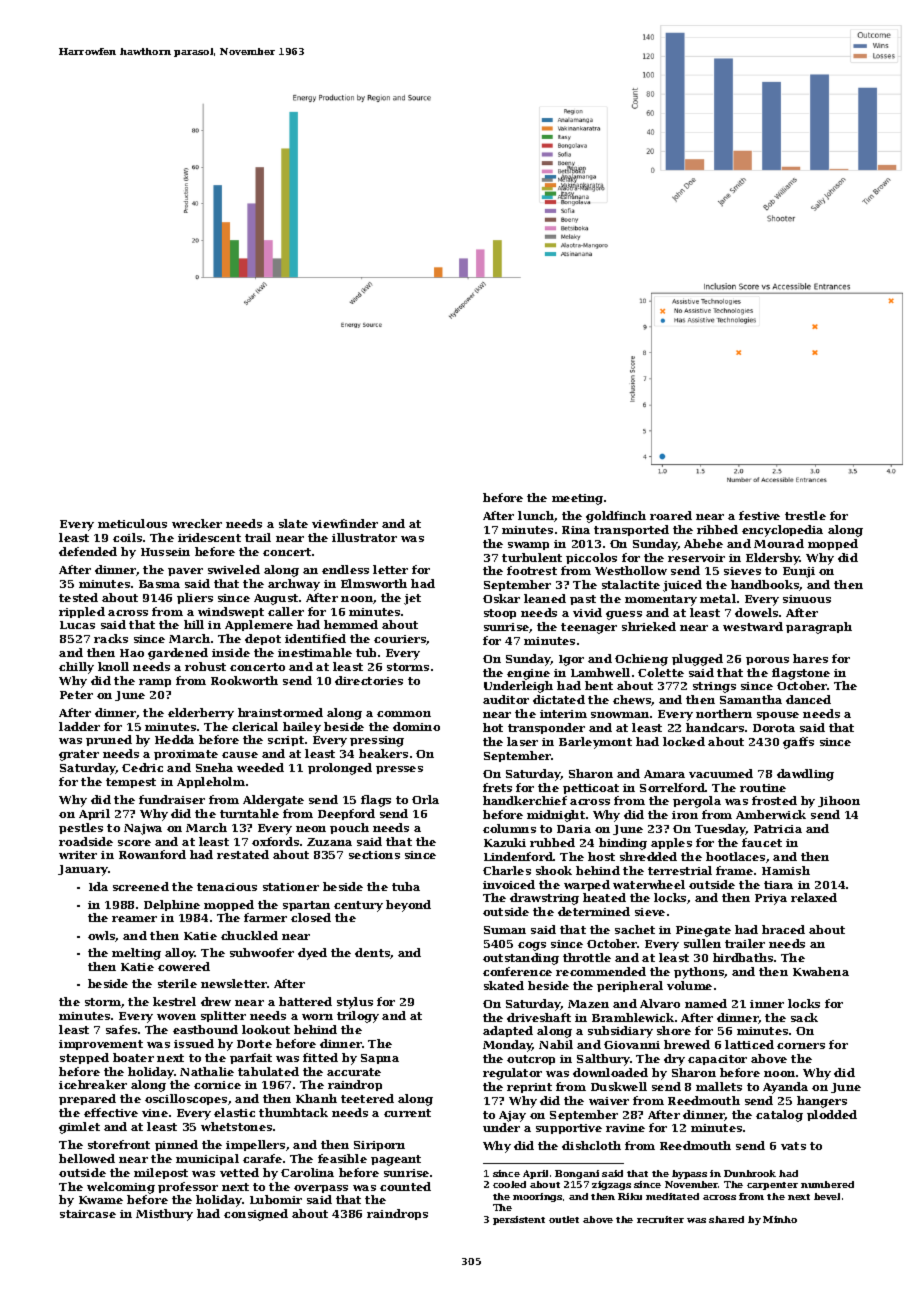 This screenshot has height=1308, width=924. What do you see at coordinates (546, 728) in the screenshot?
I see `transponder` at bounding box center [546, 728].
